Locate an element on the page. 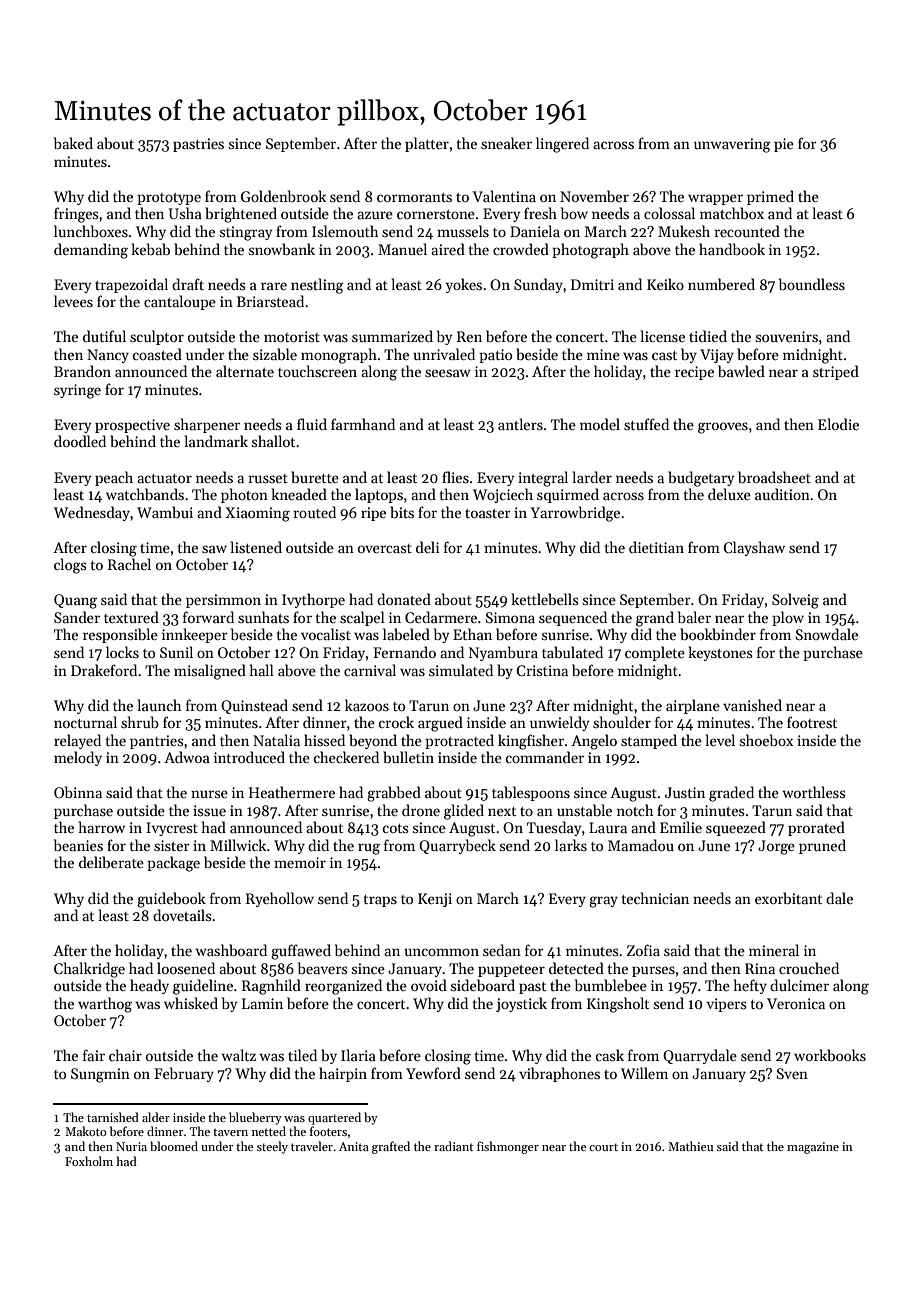 Image resolution: width=924 pixels, height=1311 pixels. baked is located at coordinates (73, 143).
